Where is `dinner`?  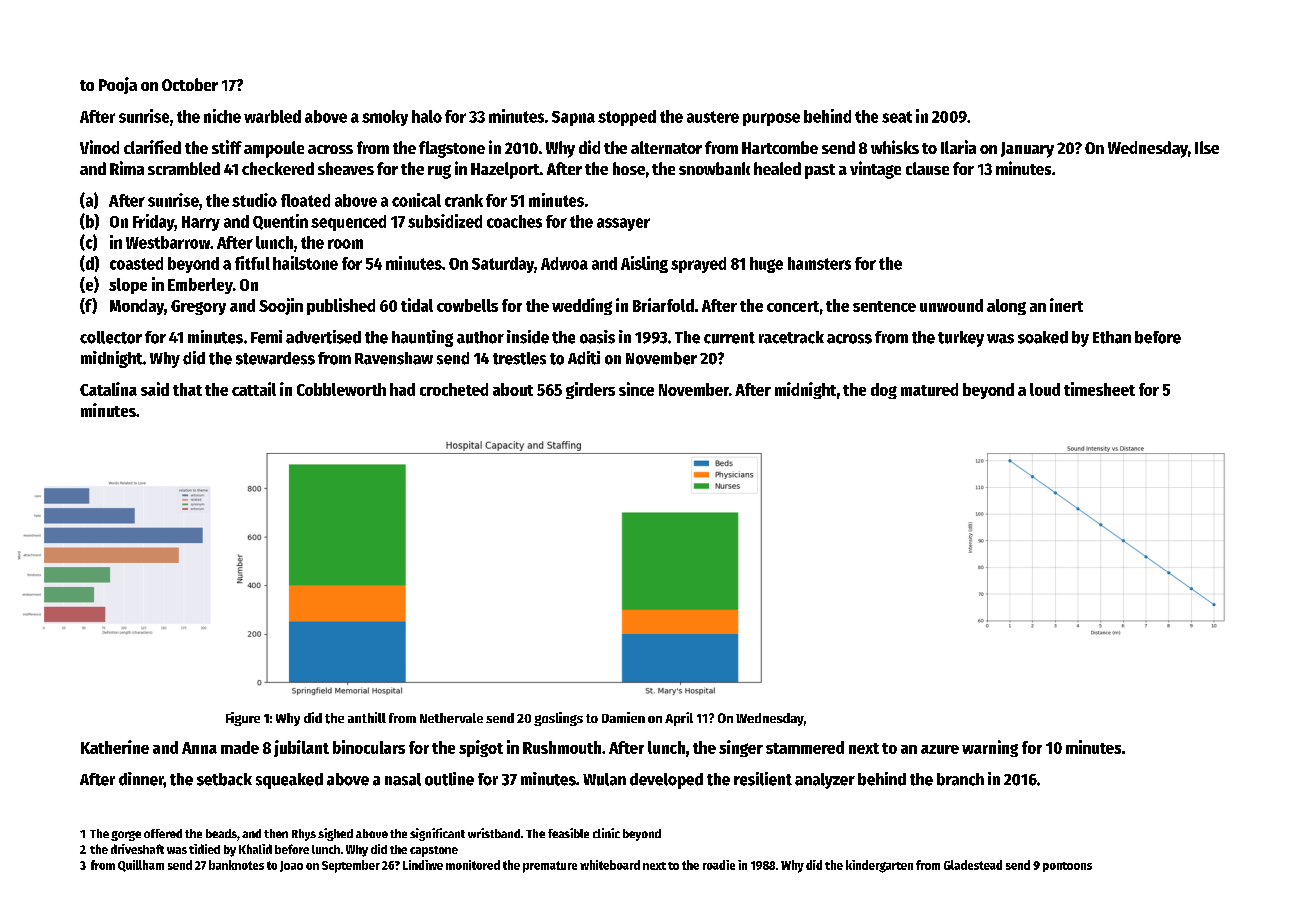 dinner is located at coordinates (141, 779).
